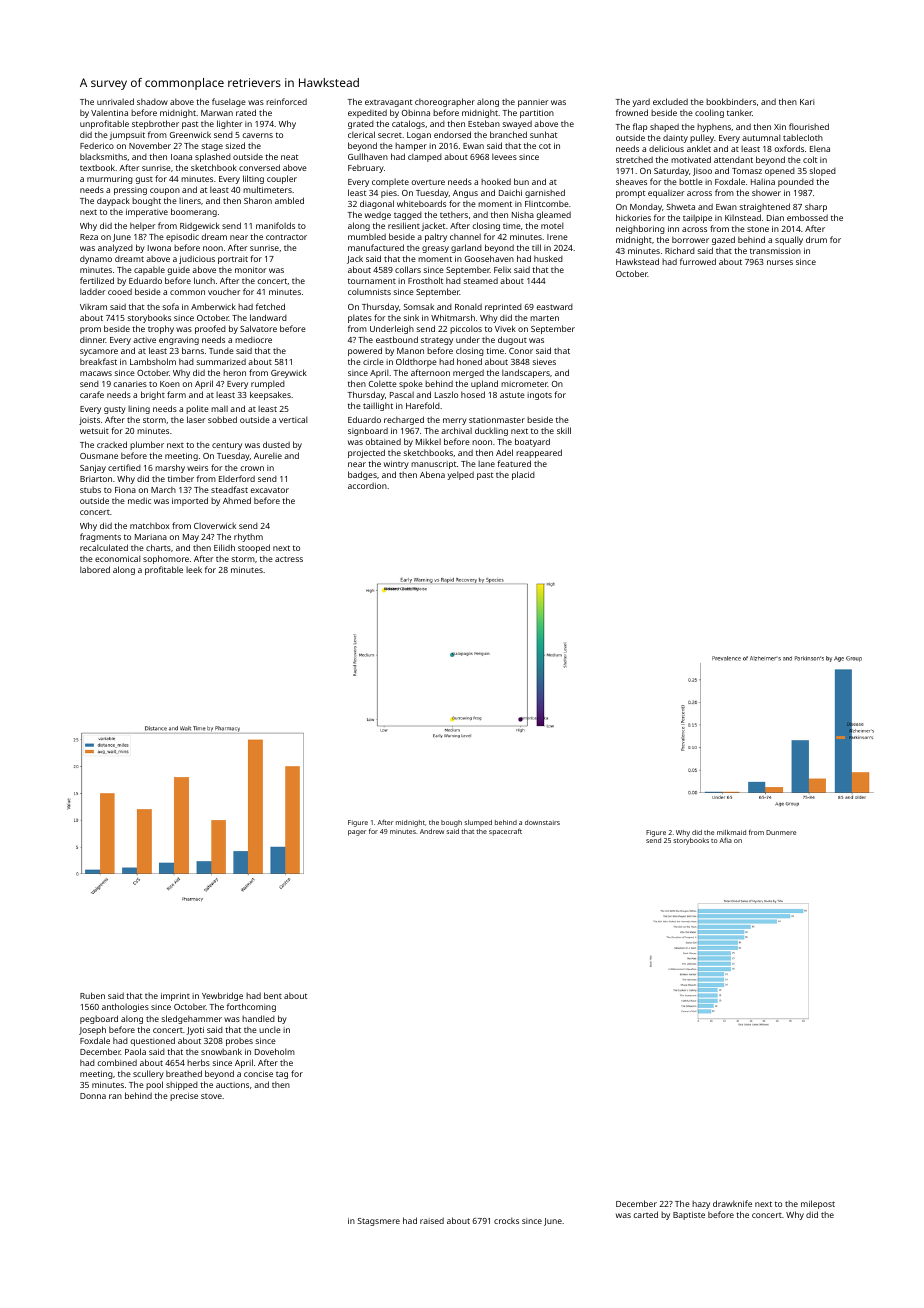 This screenshot has height=1308, width=924. What do you see at coordinates (781, 832) in the screenshot?
I see `Dunmere` at bounding box center [781, 832].
